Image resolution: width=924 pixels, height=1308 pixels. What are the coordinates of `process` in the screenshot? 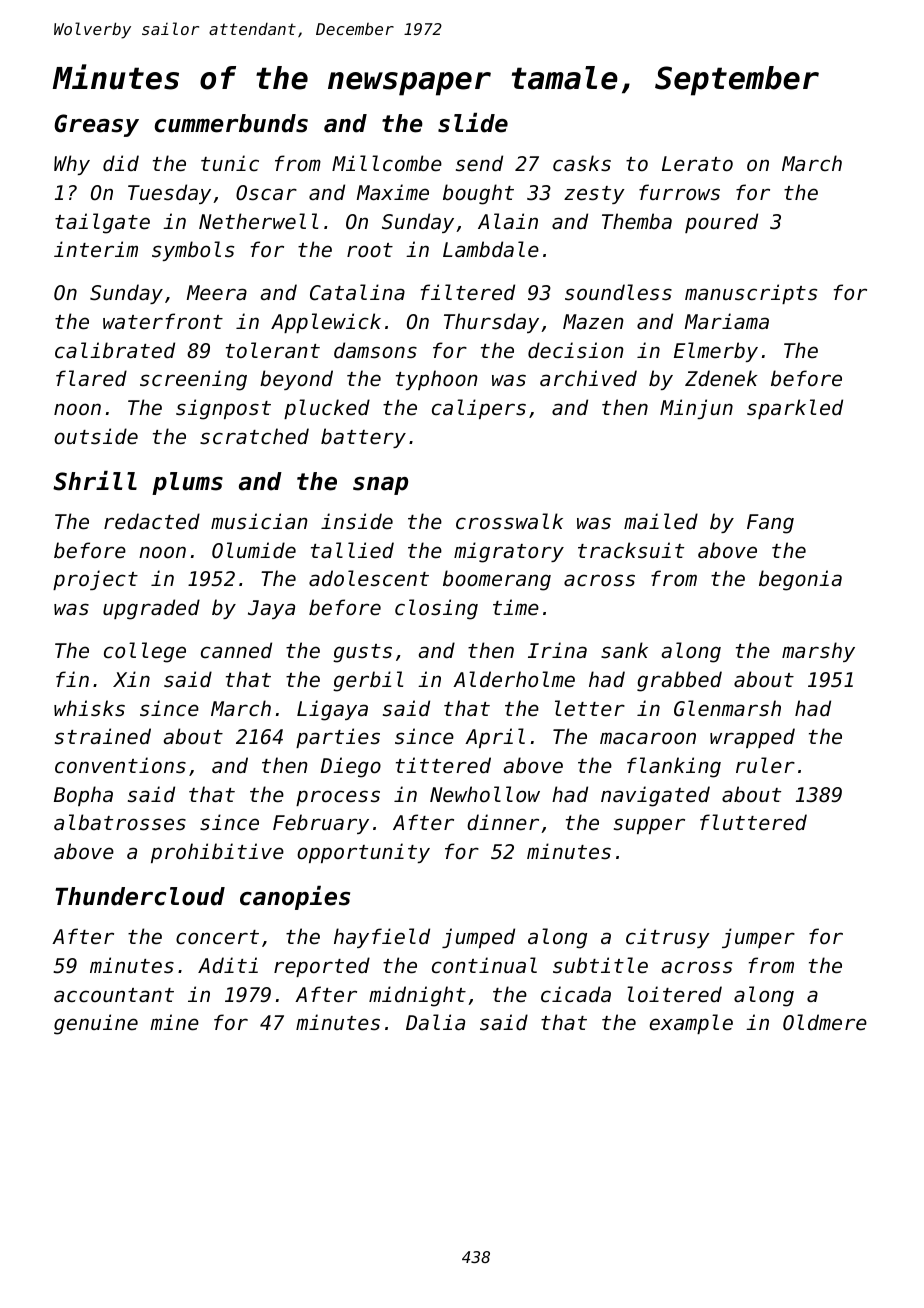 It's located at (338, 798).
